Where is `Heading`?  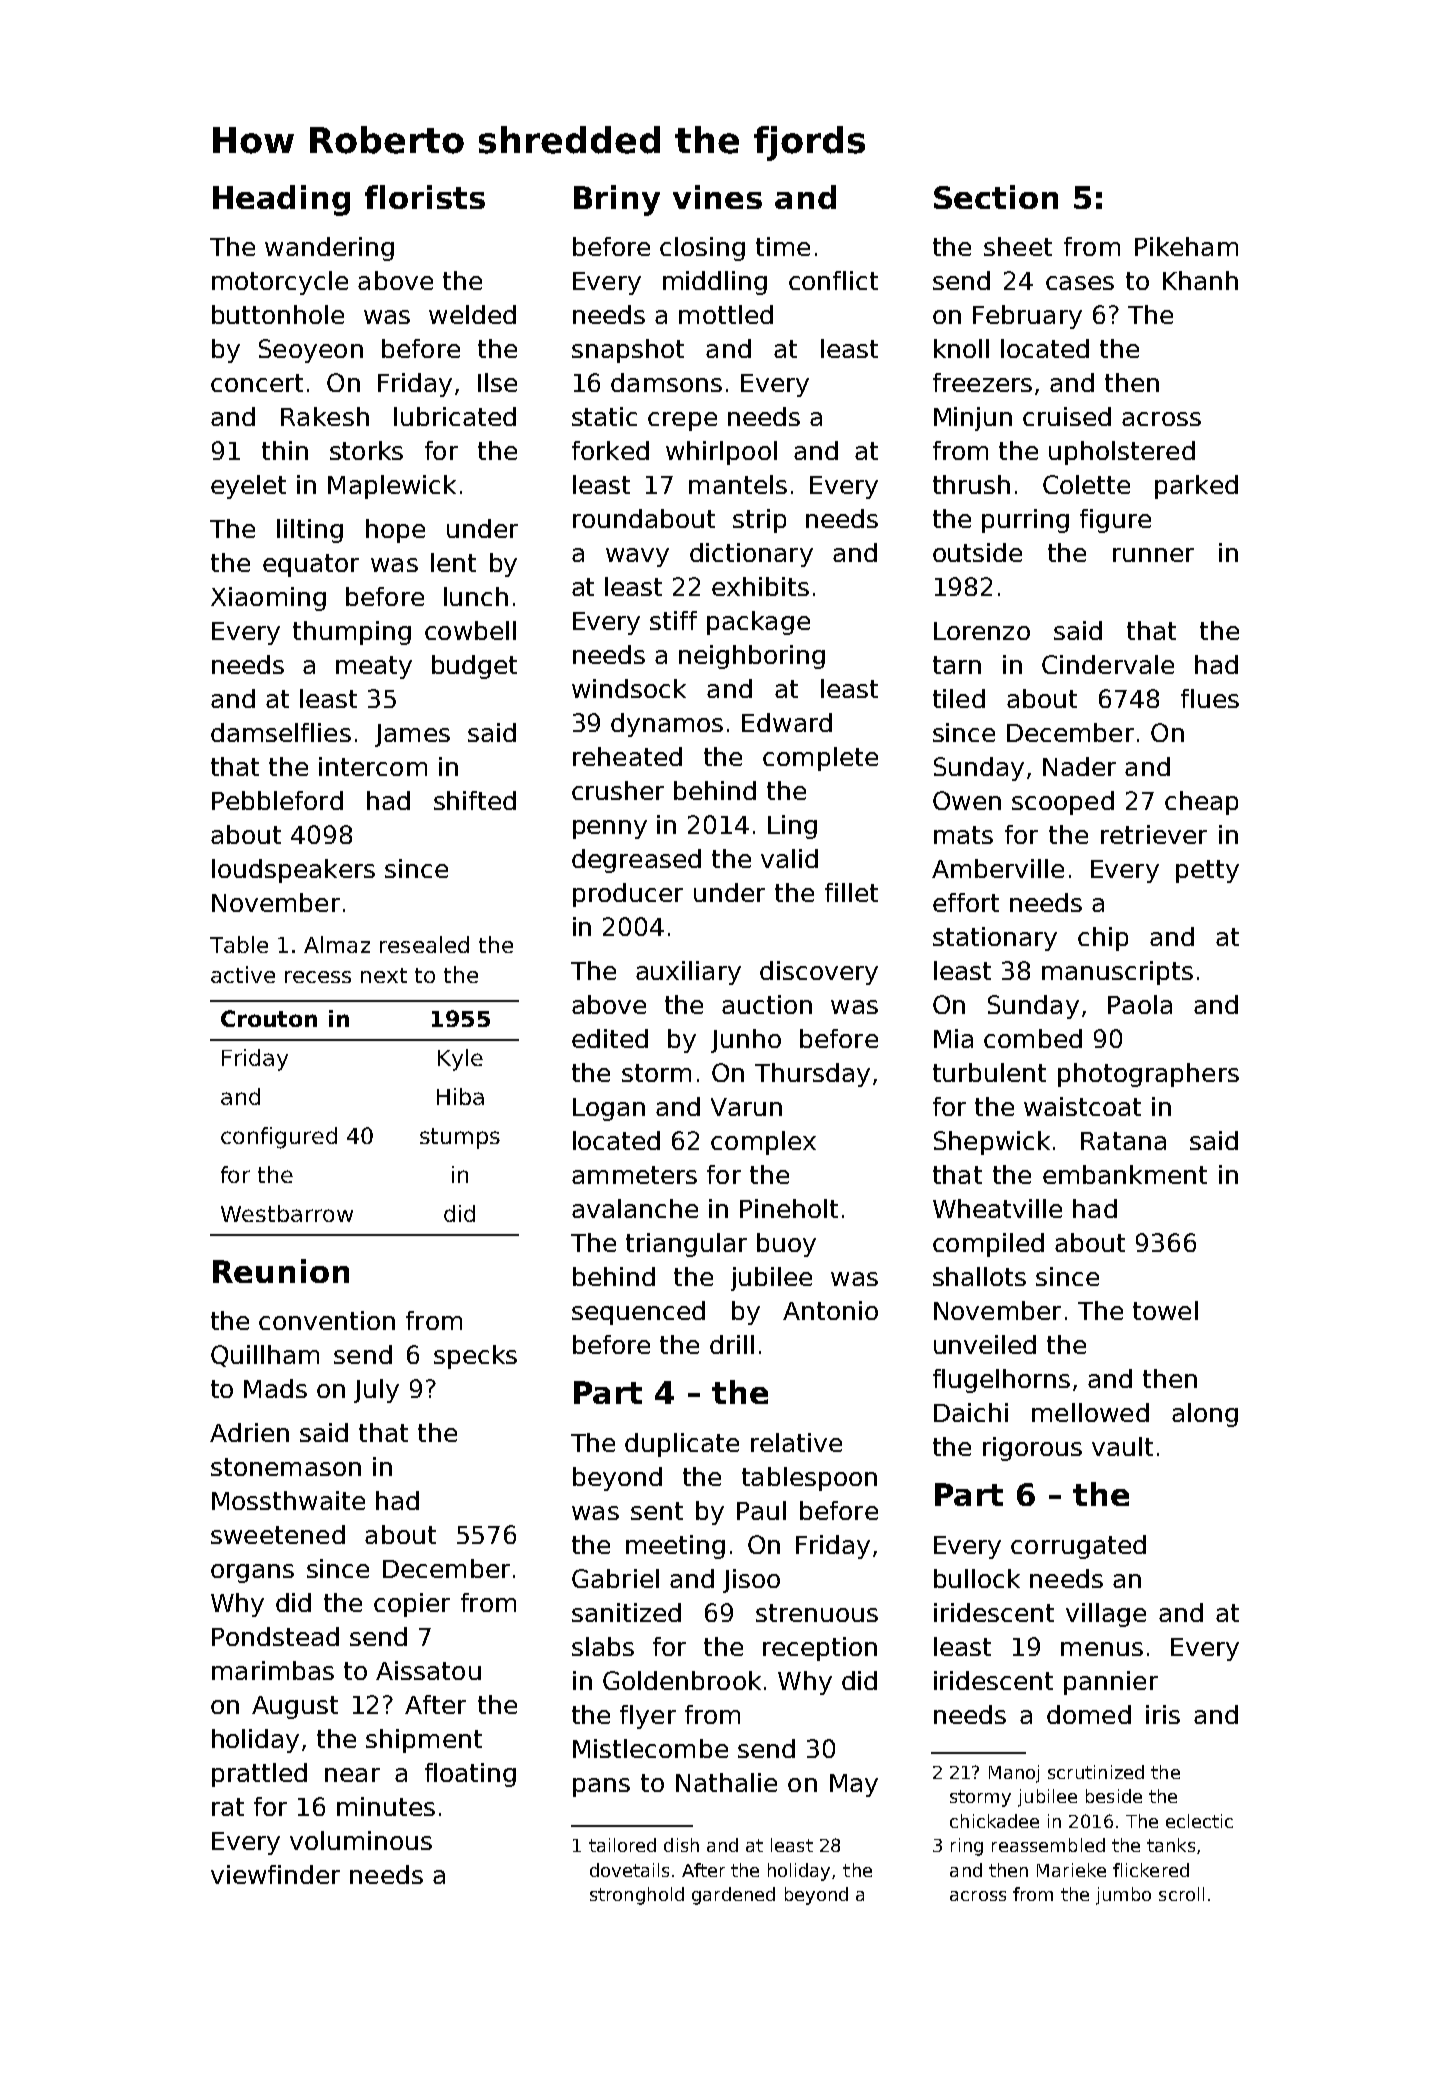 Heading is located at coordinates (281, 200).
